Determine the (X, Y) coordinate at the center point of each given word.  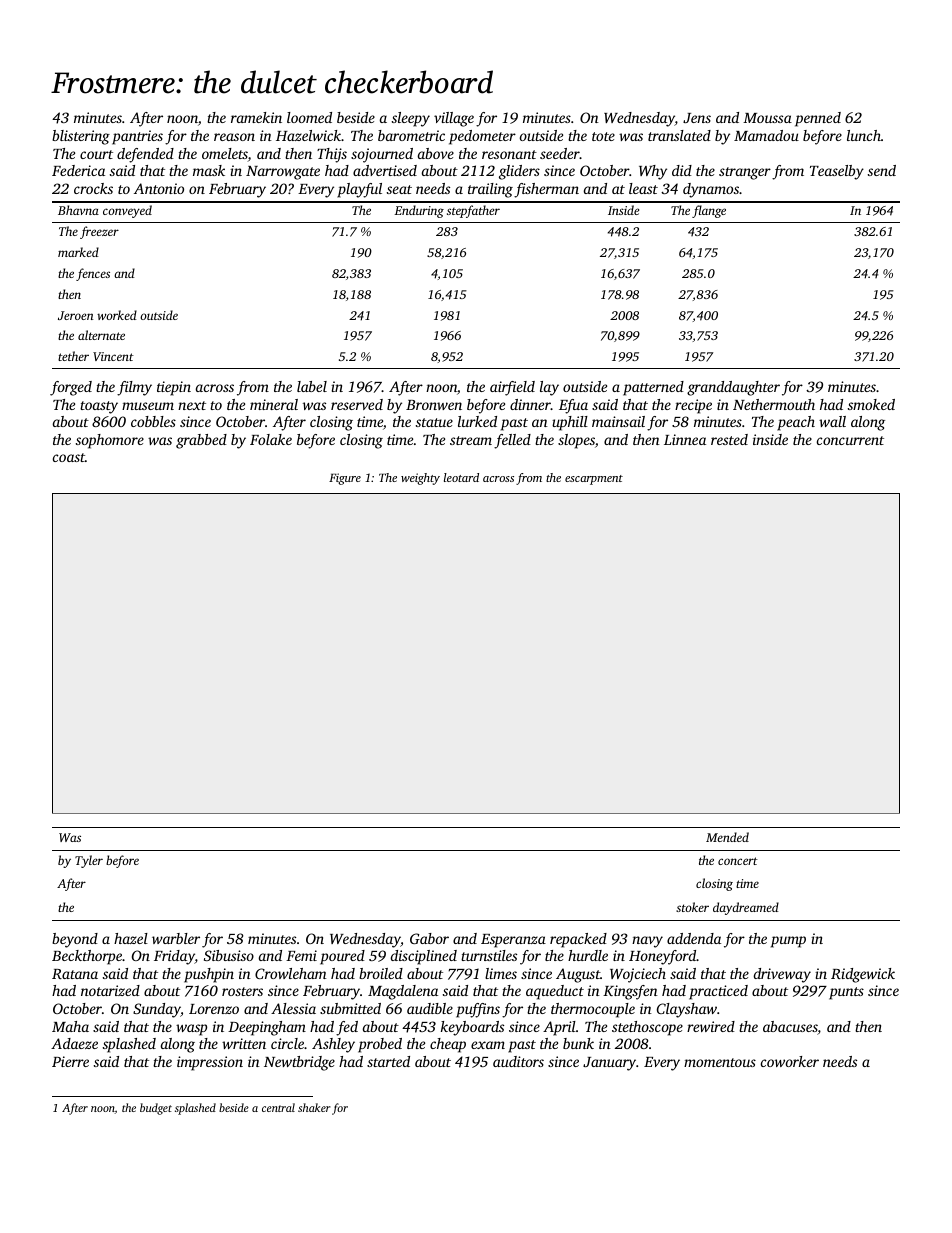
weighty (420, 479)
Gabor (429, 938)
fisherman (546, 190)
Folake (271, 439)
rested (729, 439)
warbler (176, 938)
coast (69, 457)
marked (78, 252)
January (609, 1064)
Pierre (70, 1061)
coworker (790, 1061)
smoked (871, 404)
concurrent (850, 440)
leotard (461, 477)
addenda (694, 938)
